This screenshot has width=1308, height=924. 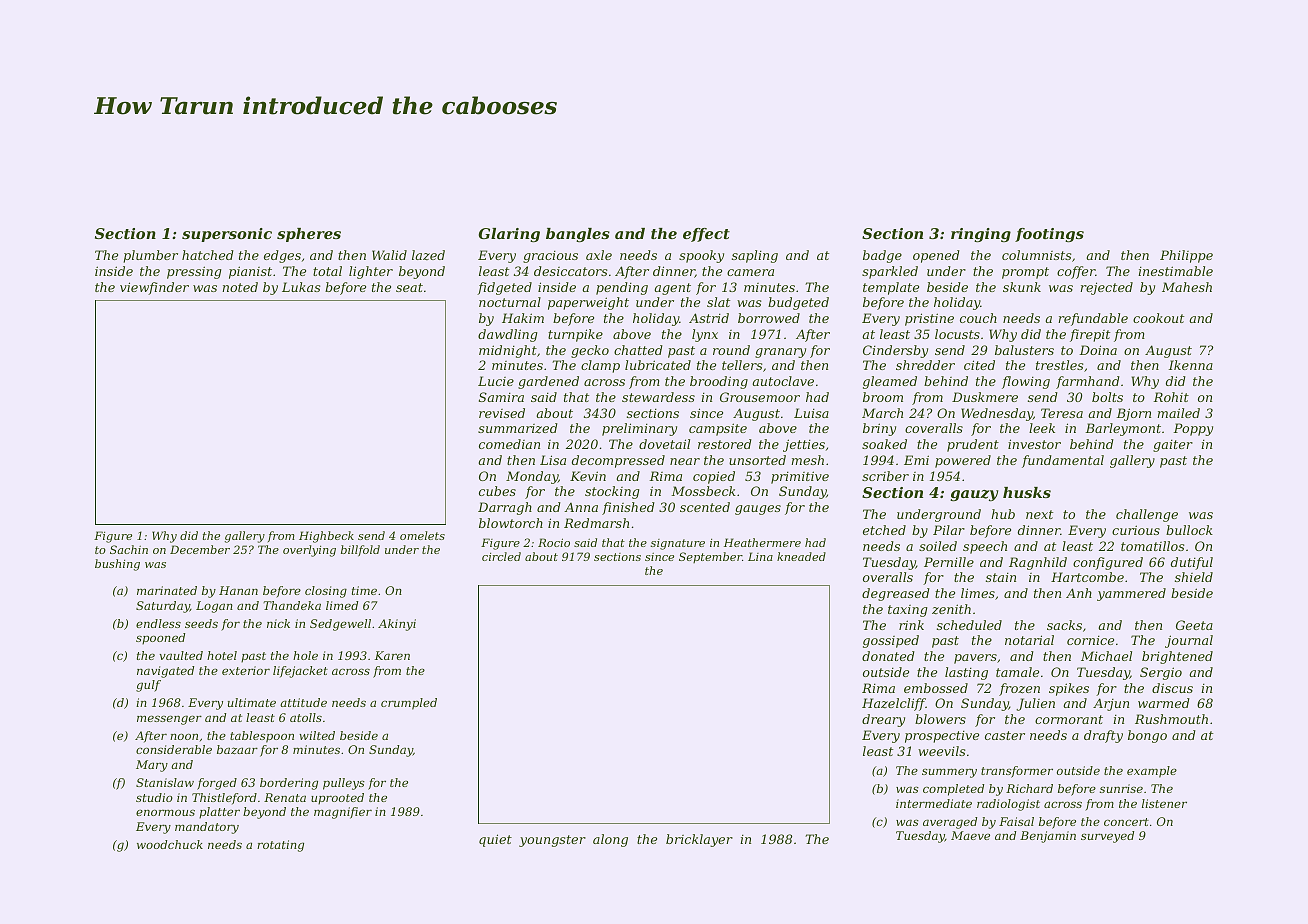 I want to click on opened, so click(x=936, y=256).
